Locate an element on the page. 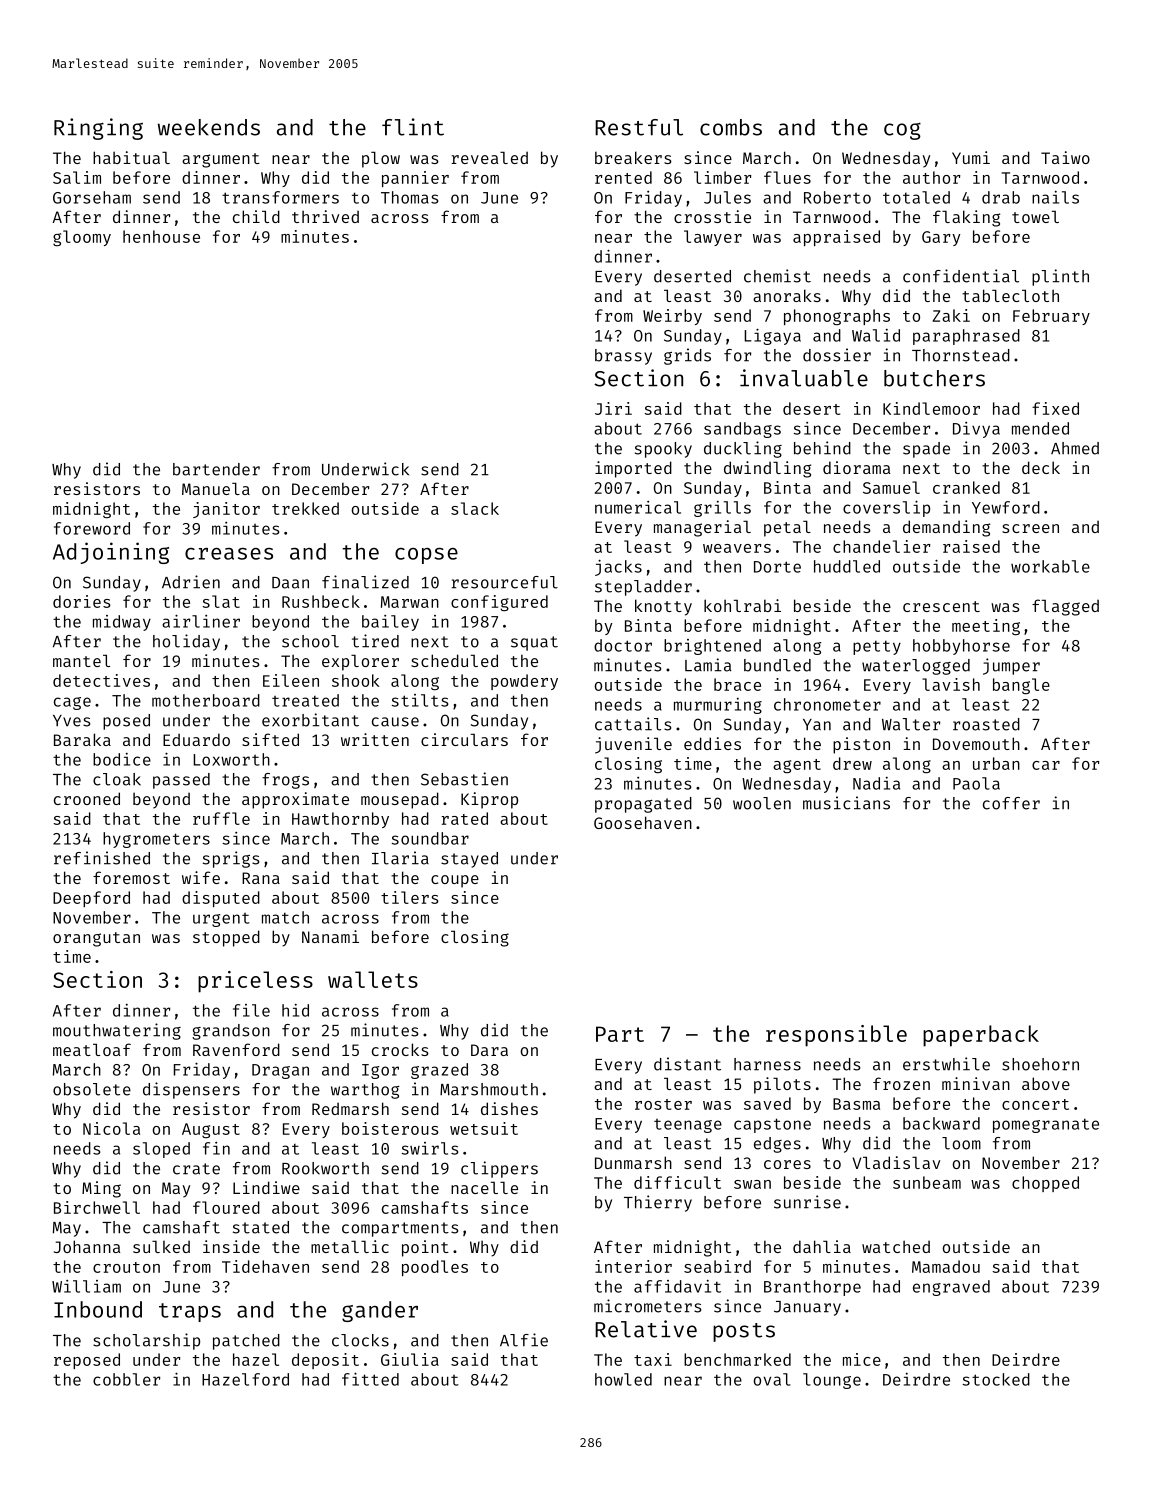  cobbler is located at coordinates (126, 1379).
